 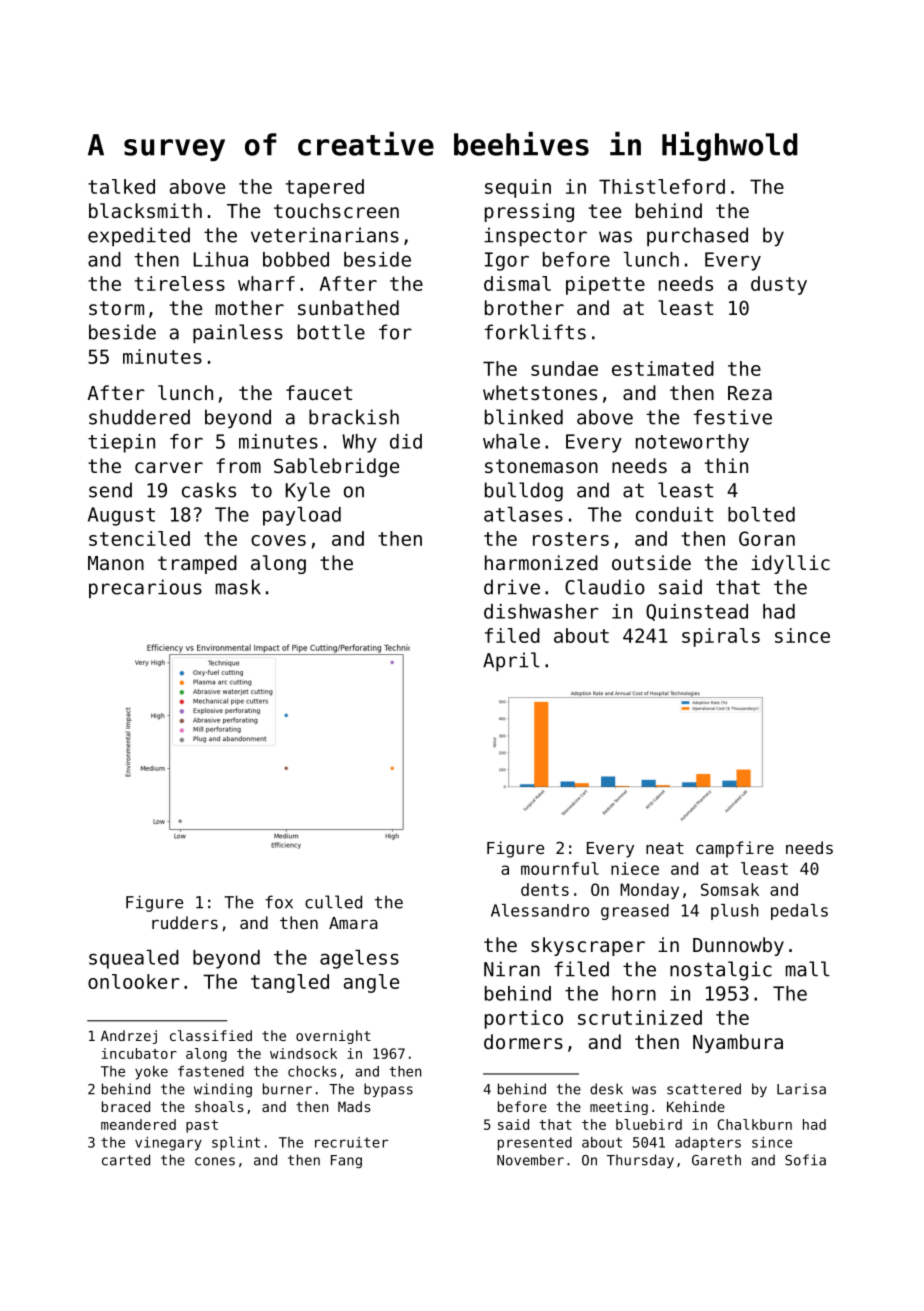 What do you see at coordinates (325, 188) in the page?
I see `tapered` at bounding box center [325, 188].
